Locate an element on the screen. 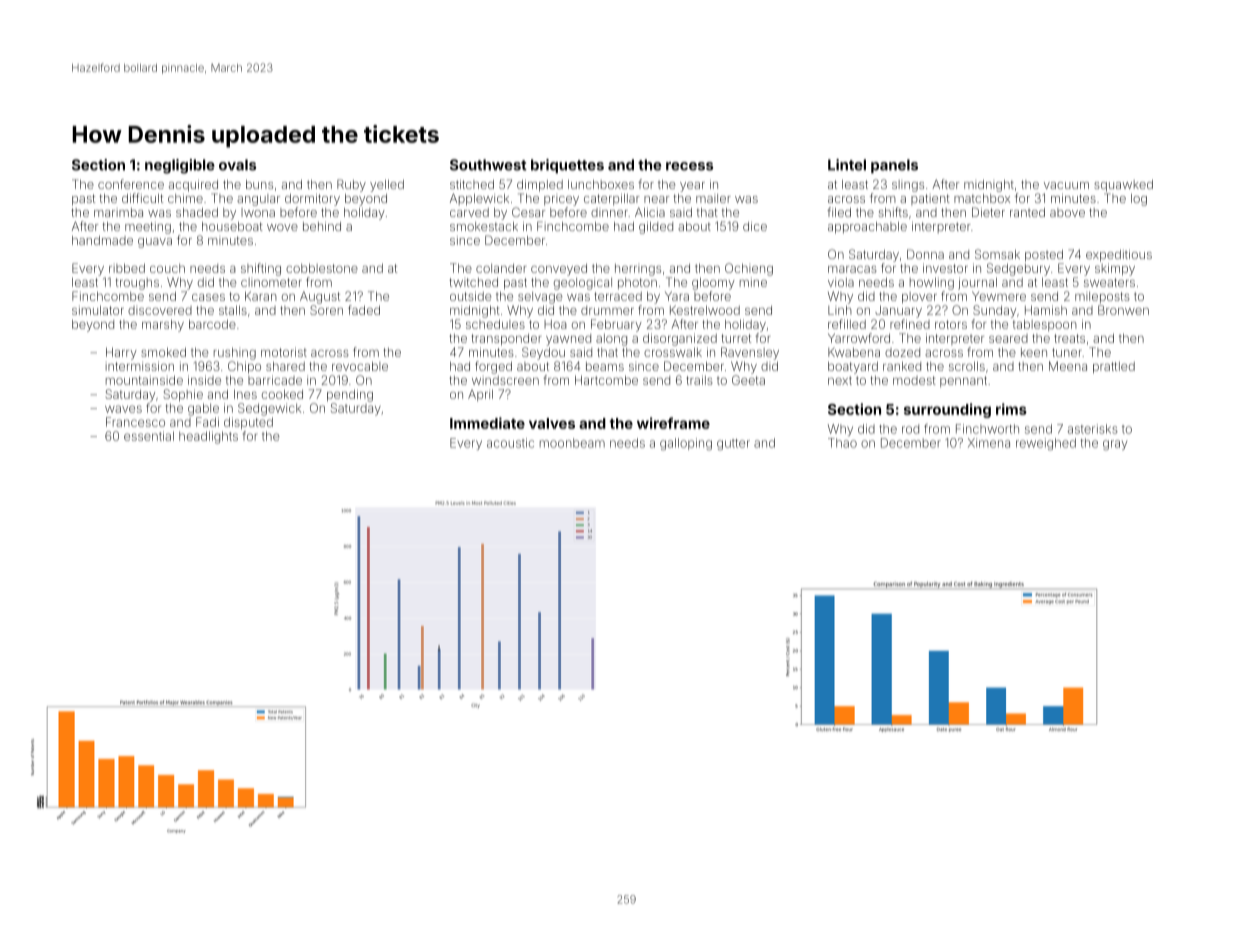 The width and height of the screenshot is (1233, 952). mailer is located at coordinates (713, 198).
